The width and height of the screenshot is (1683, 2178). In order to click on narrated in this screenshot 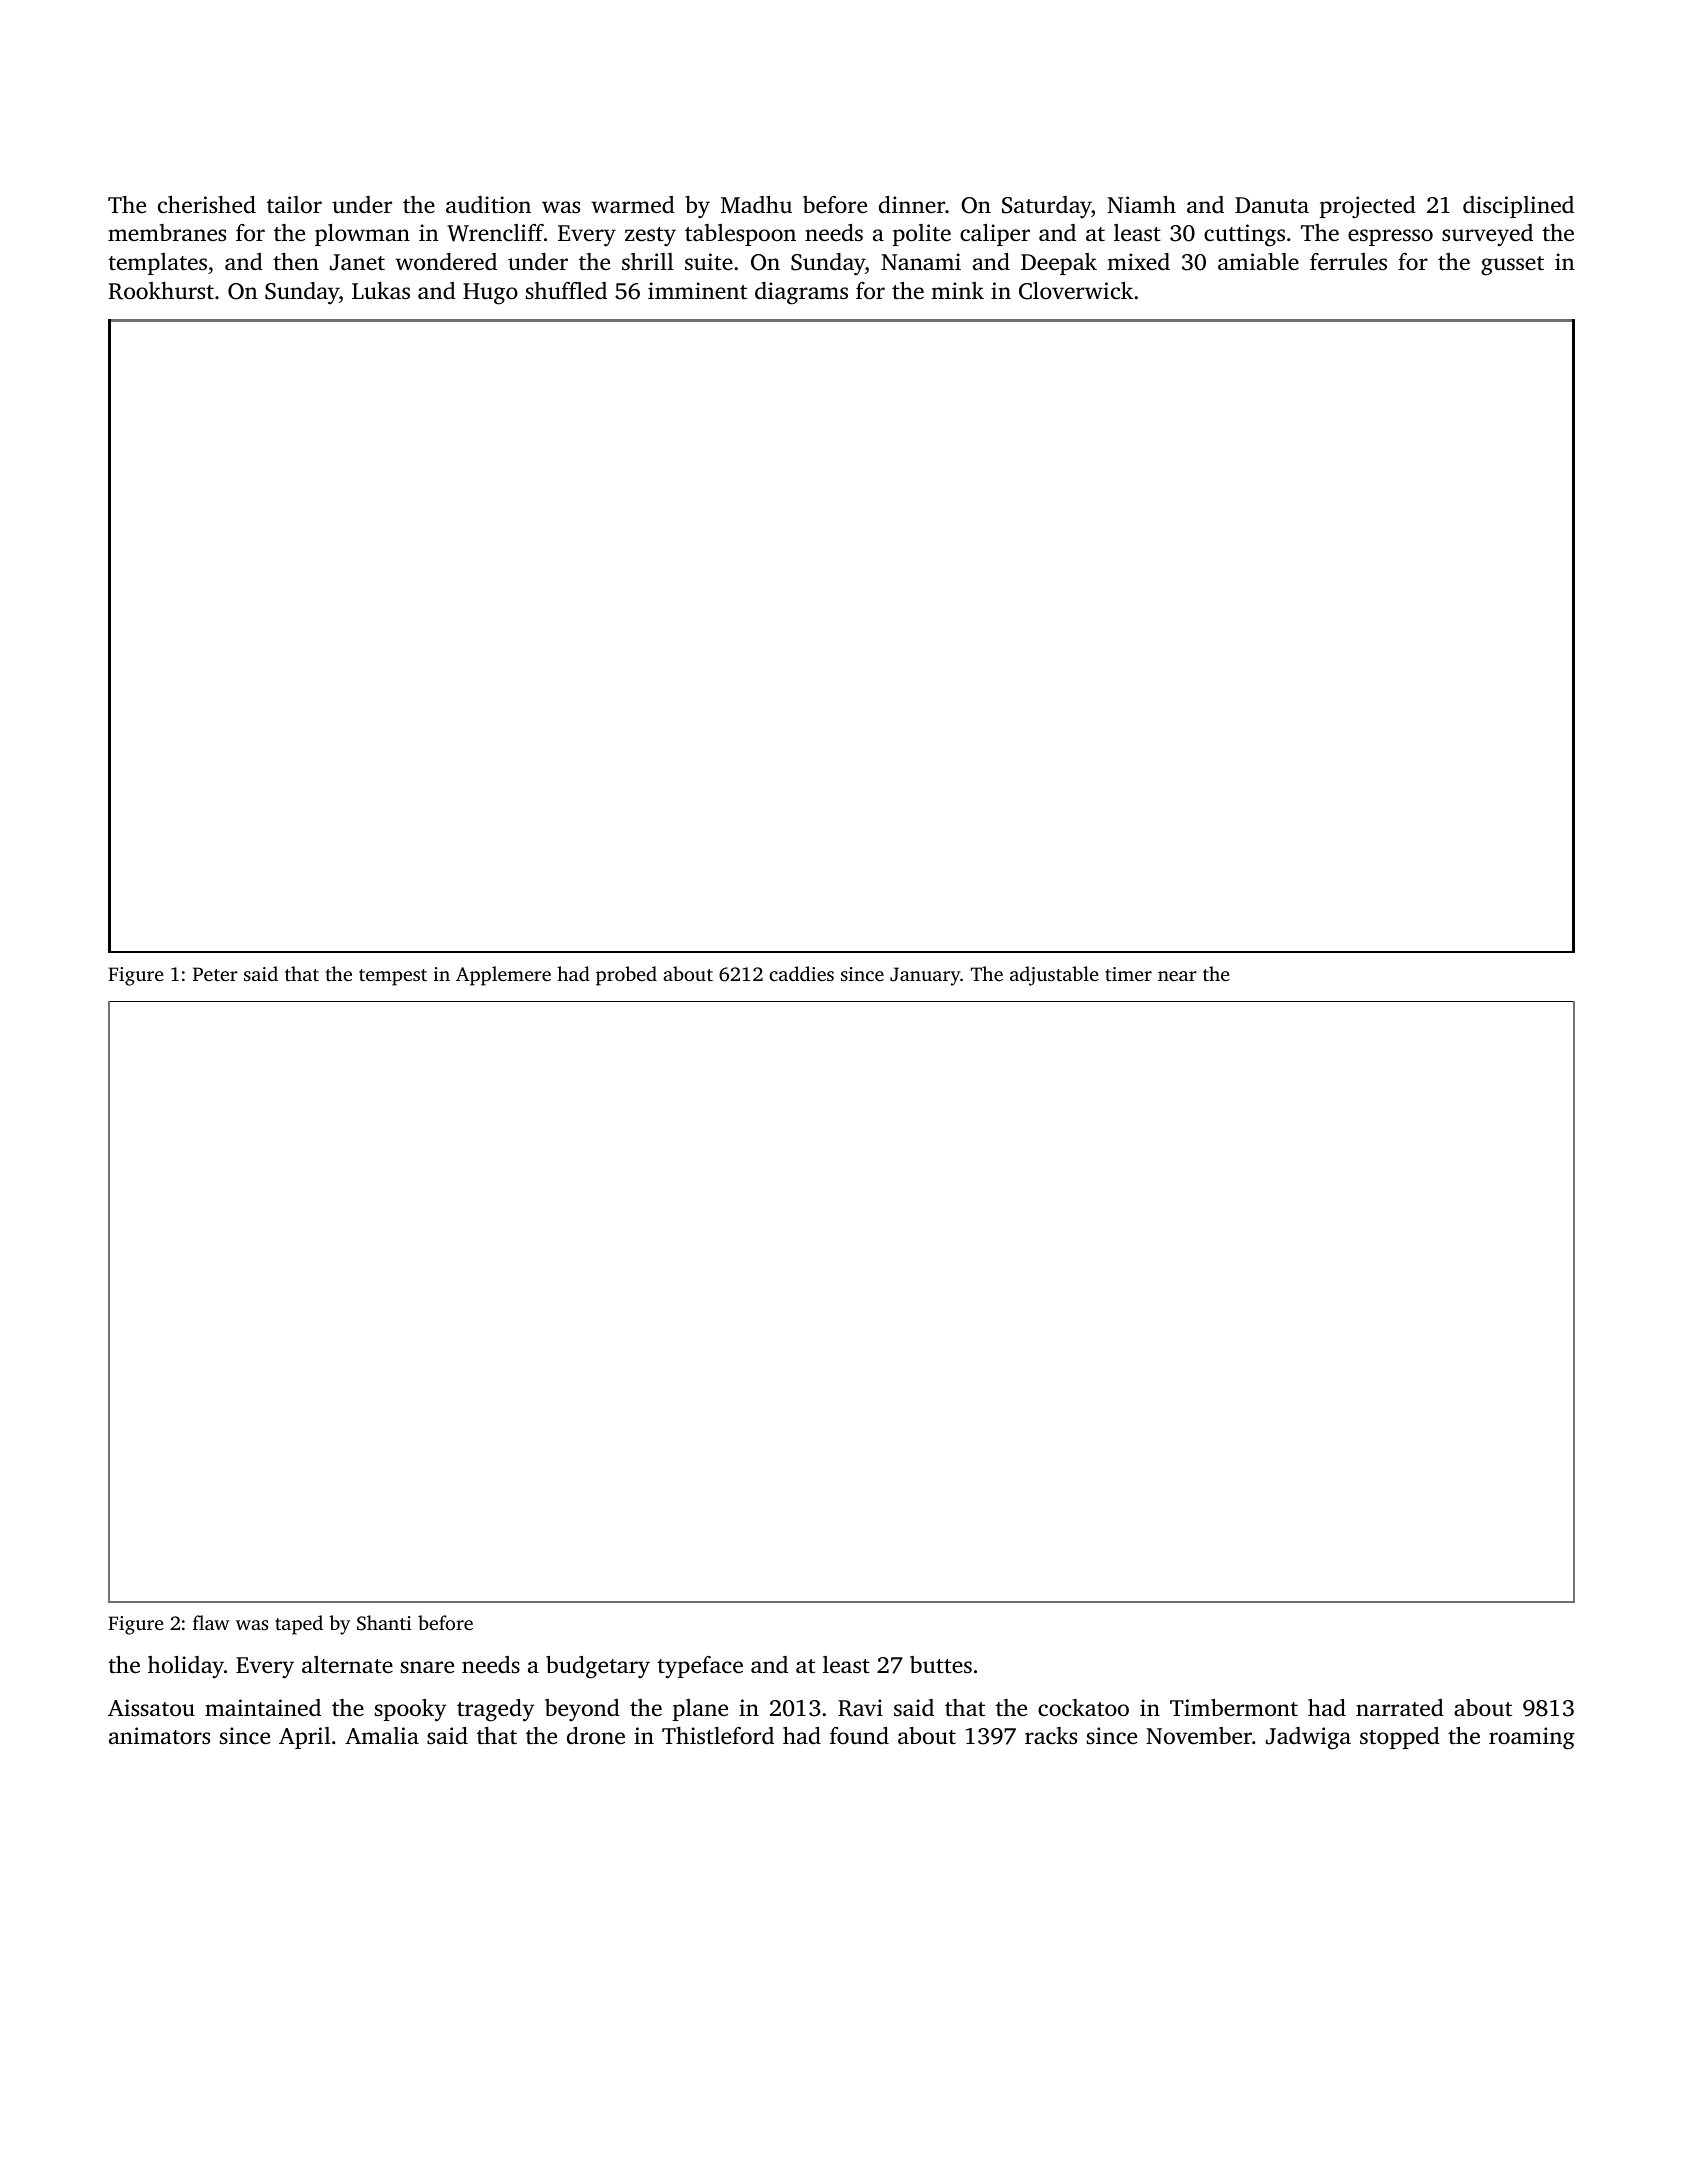, I will do `click(1400, 1708)`.
